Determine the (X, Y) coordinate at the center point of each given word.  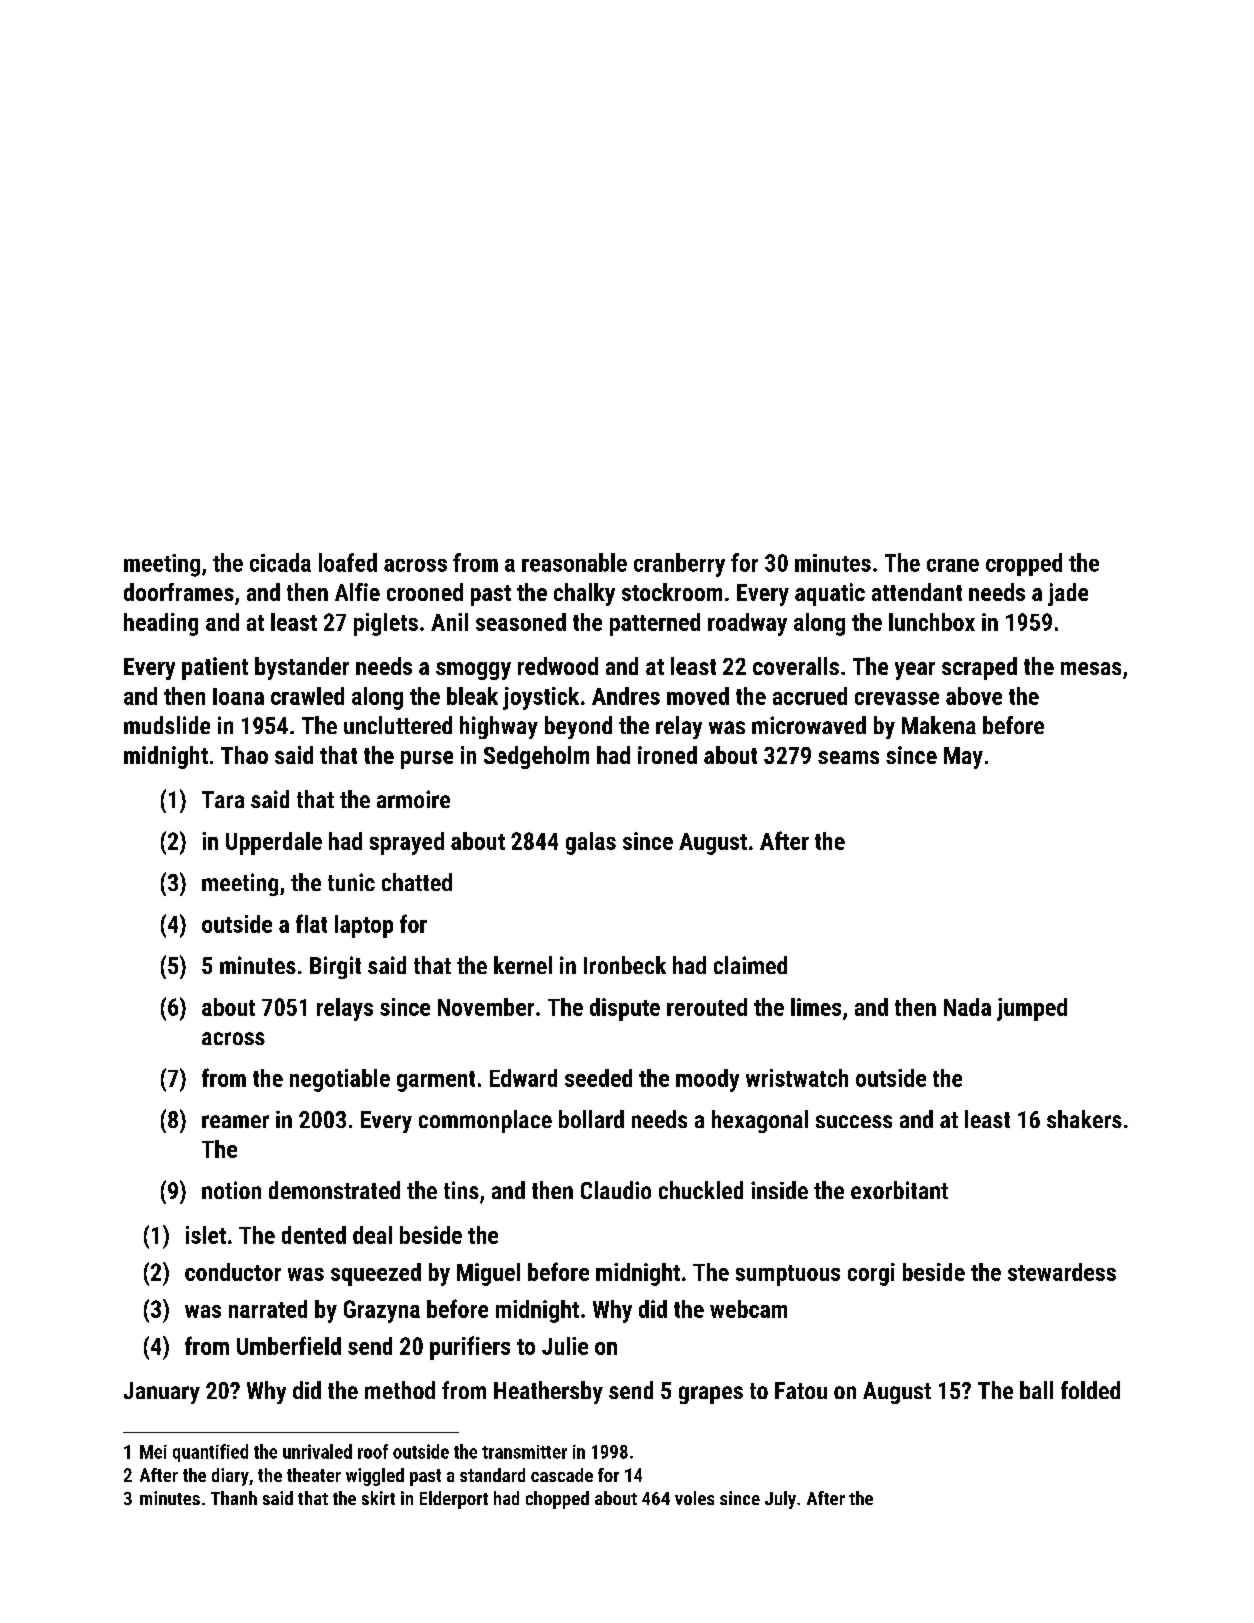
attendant (917, 592)
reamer (235, 1121)
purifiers (470, 1348)
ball (1036, 1390)
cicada (280, 562)
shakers (1084, 1119)
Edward (523, 1078)
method (400, 1390)
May (963, 758)
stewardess (1062, 1272)
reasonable (574, 562)
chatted (417, 882)
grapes (711, 1395)
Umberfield (289, 1345)
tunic (351, 882)
